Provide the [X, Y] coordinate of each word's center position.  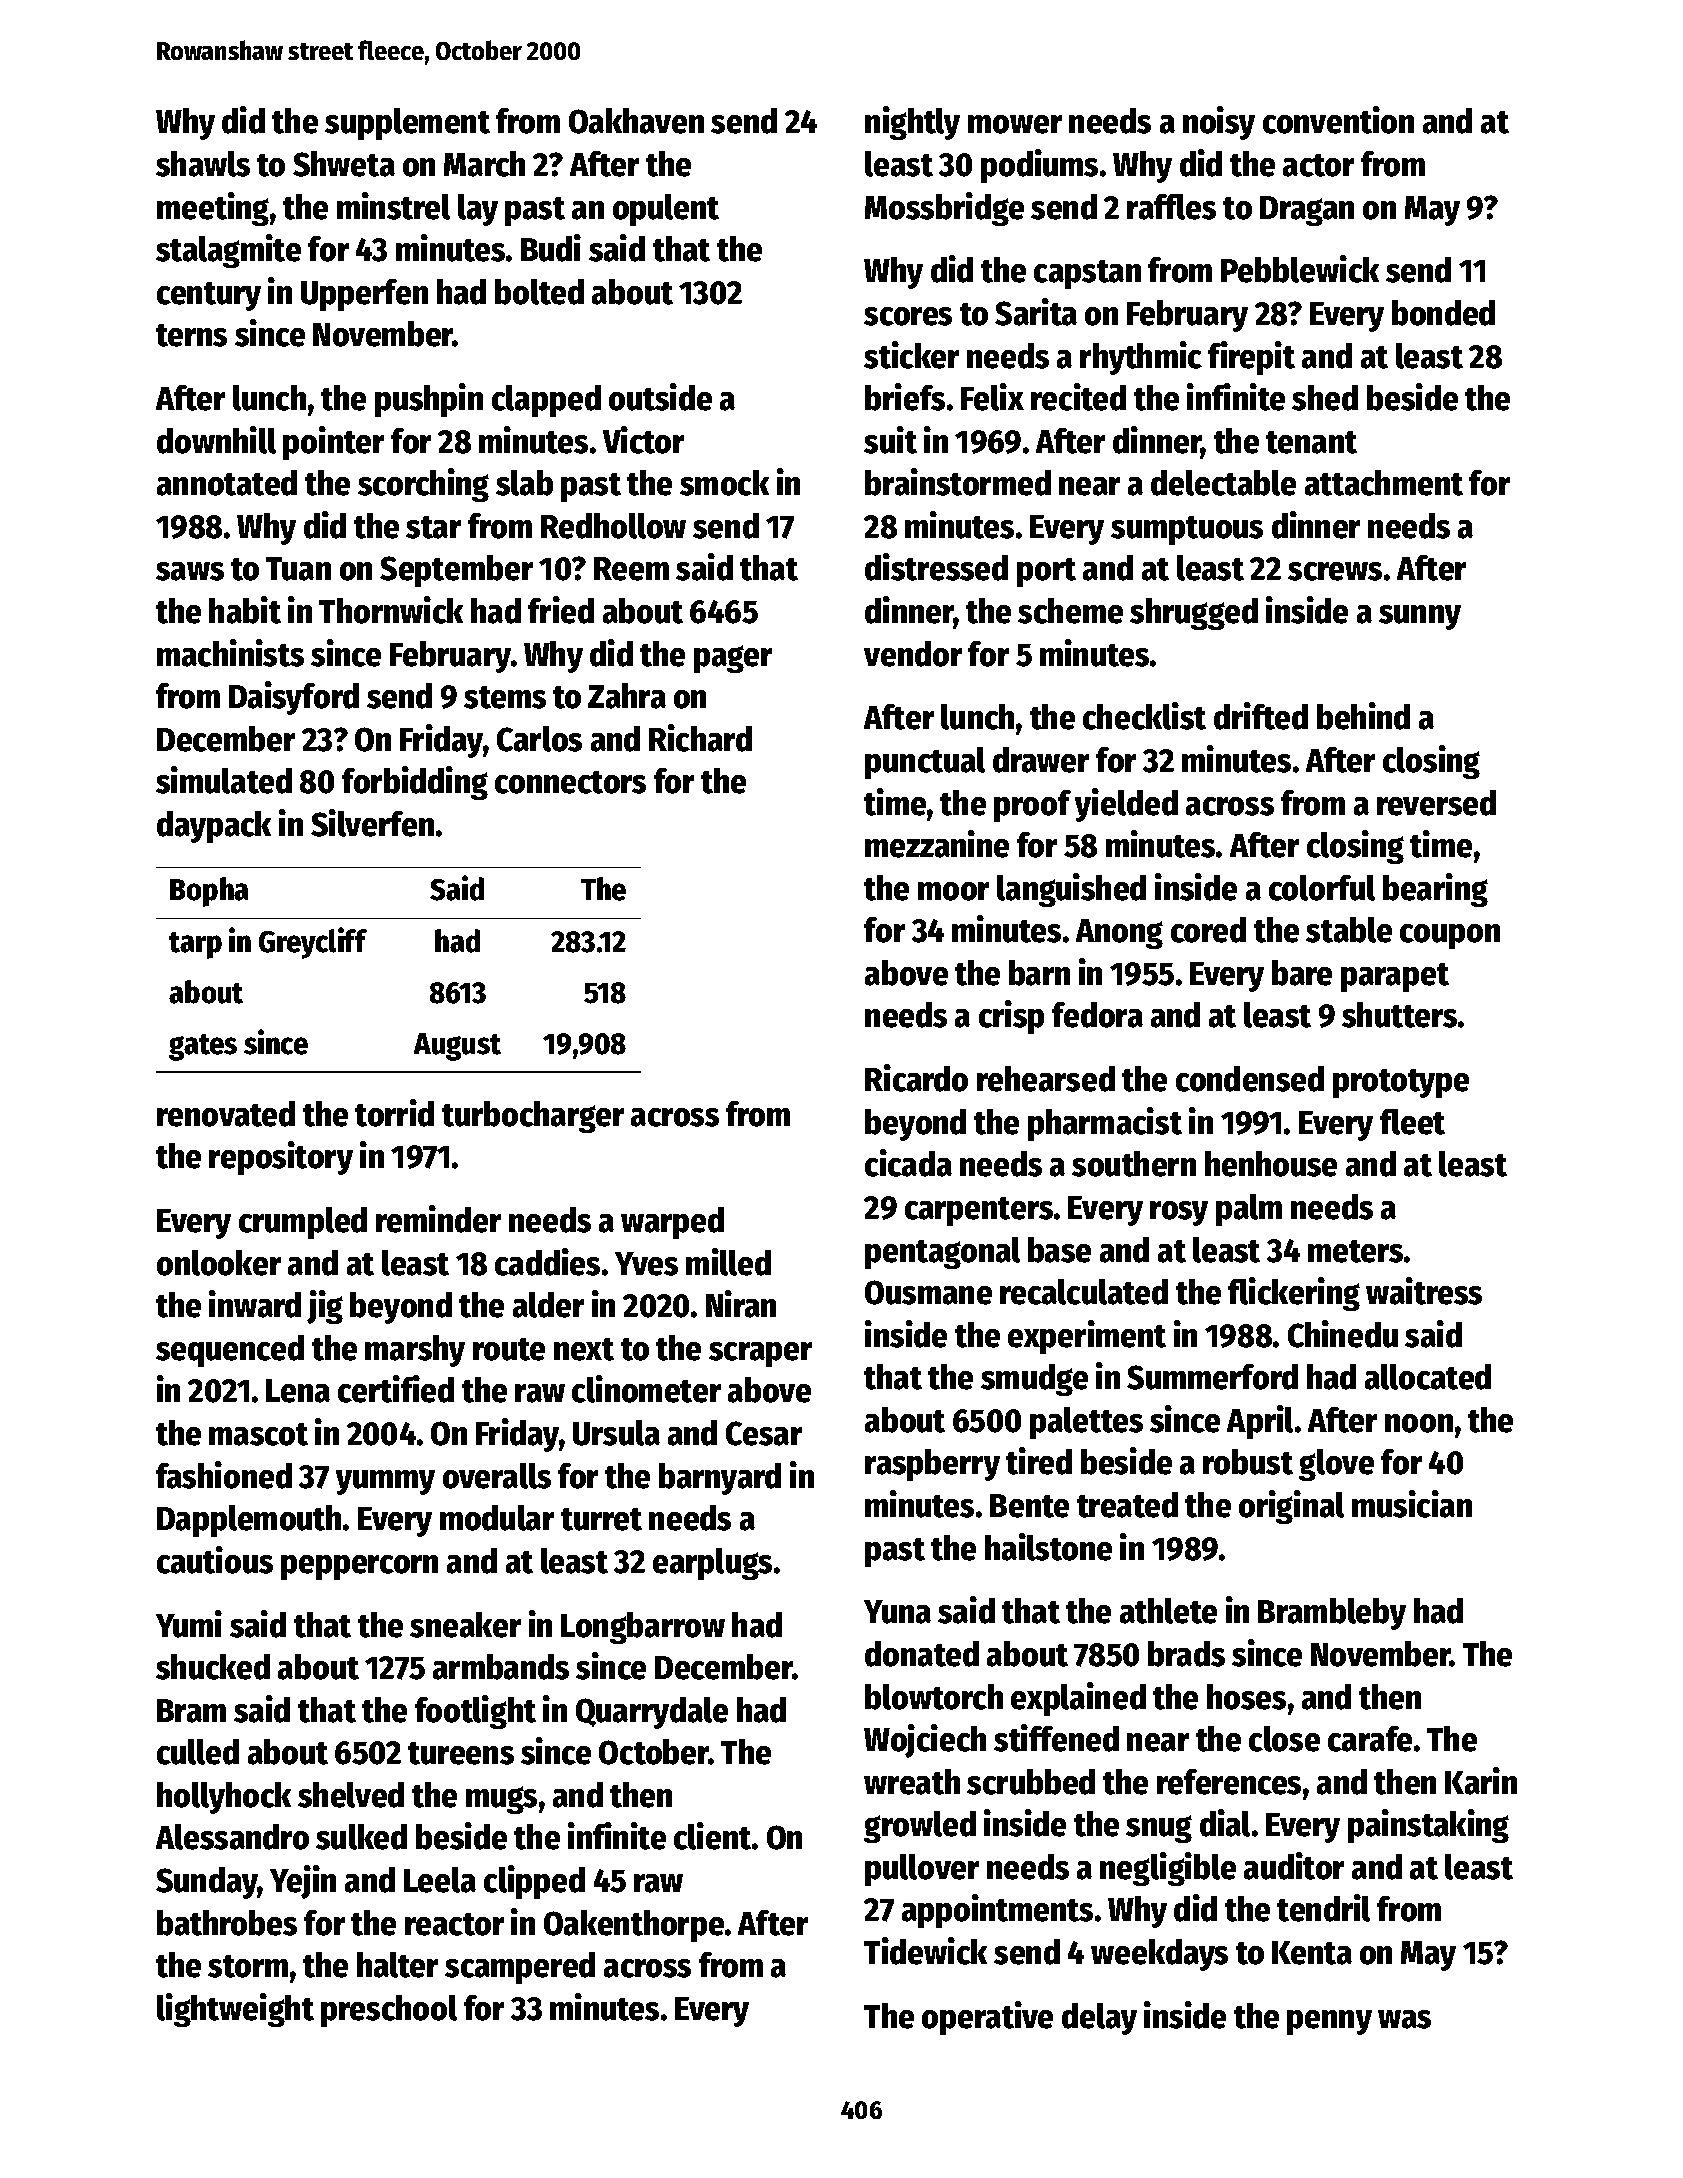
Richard [700, 738]
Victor [643, 440]
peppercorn [359, 1567]
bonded [1443, 313]
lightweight [235, 2010]
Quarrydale [652, 1713]
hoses [1246, 1697]
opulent [666, 210]
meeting [213, 209]
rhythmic [1141, 358]
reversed [1436, 803]
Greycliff [313, 943]
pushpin [429, 400]
